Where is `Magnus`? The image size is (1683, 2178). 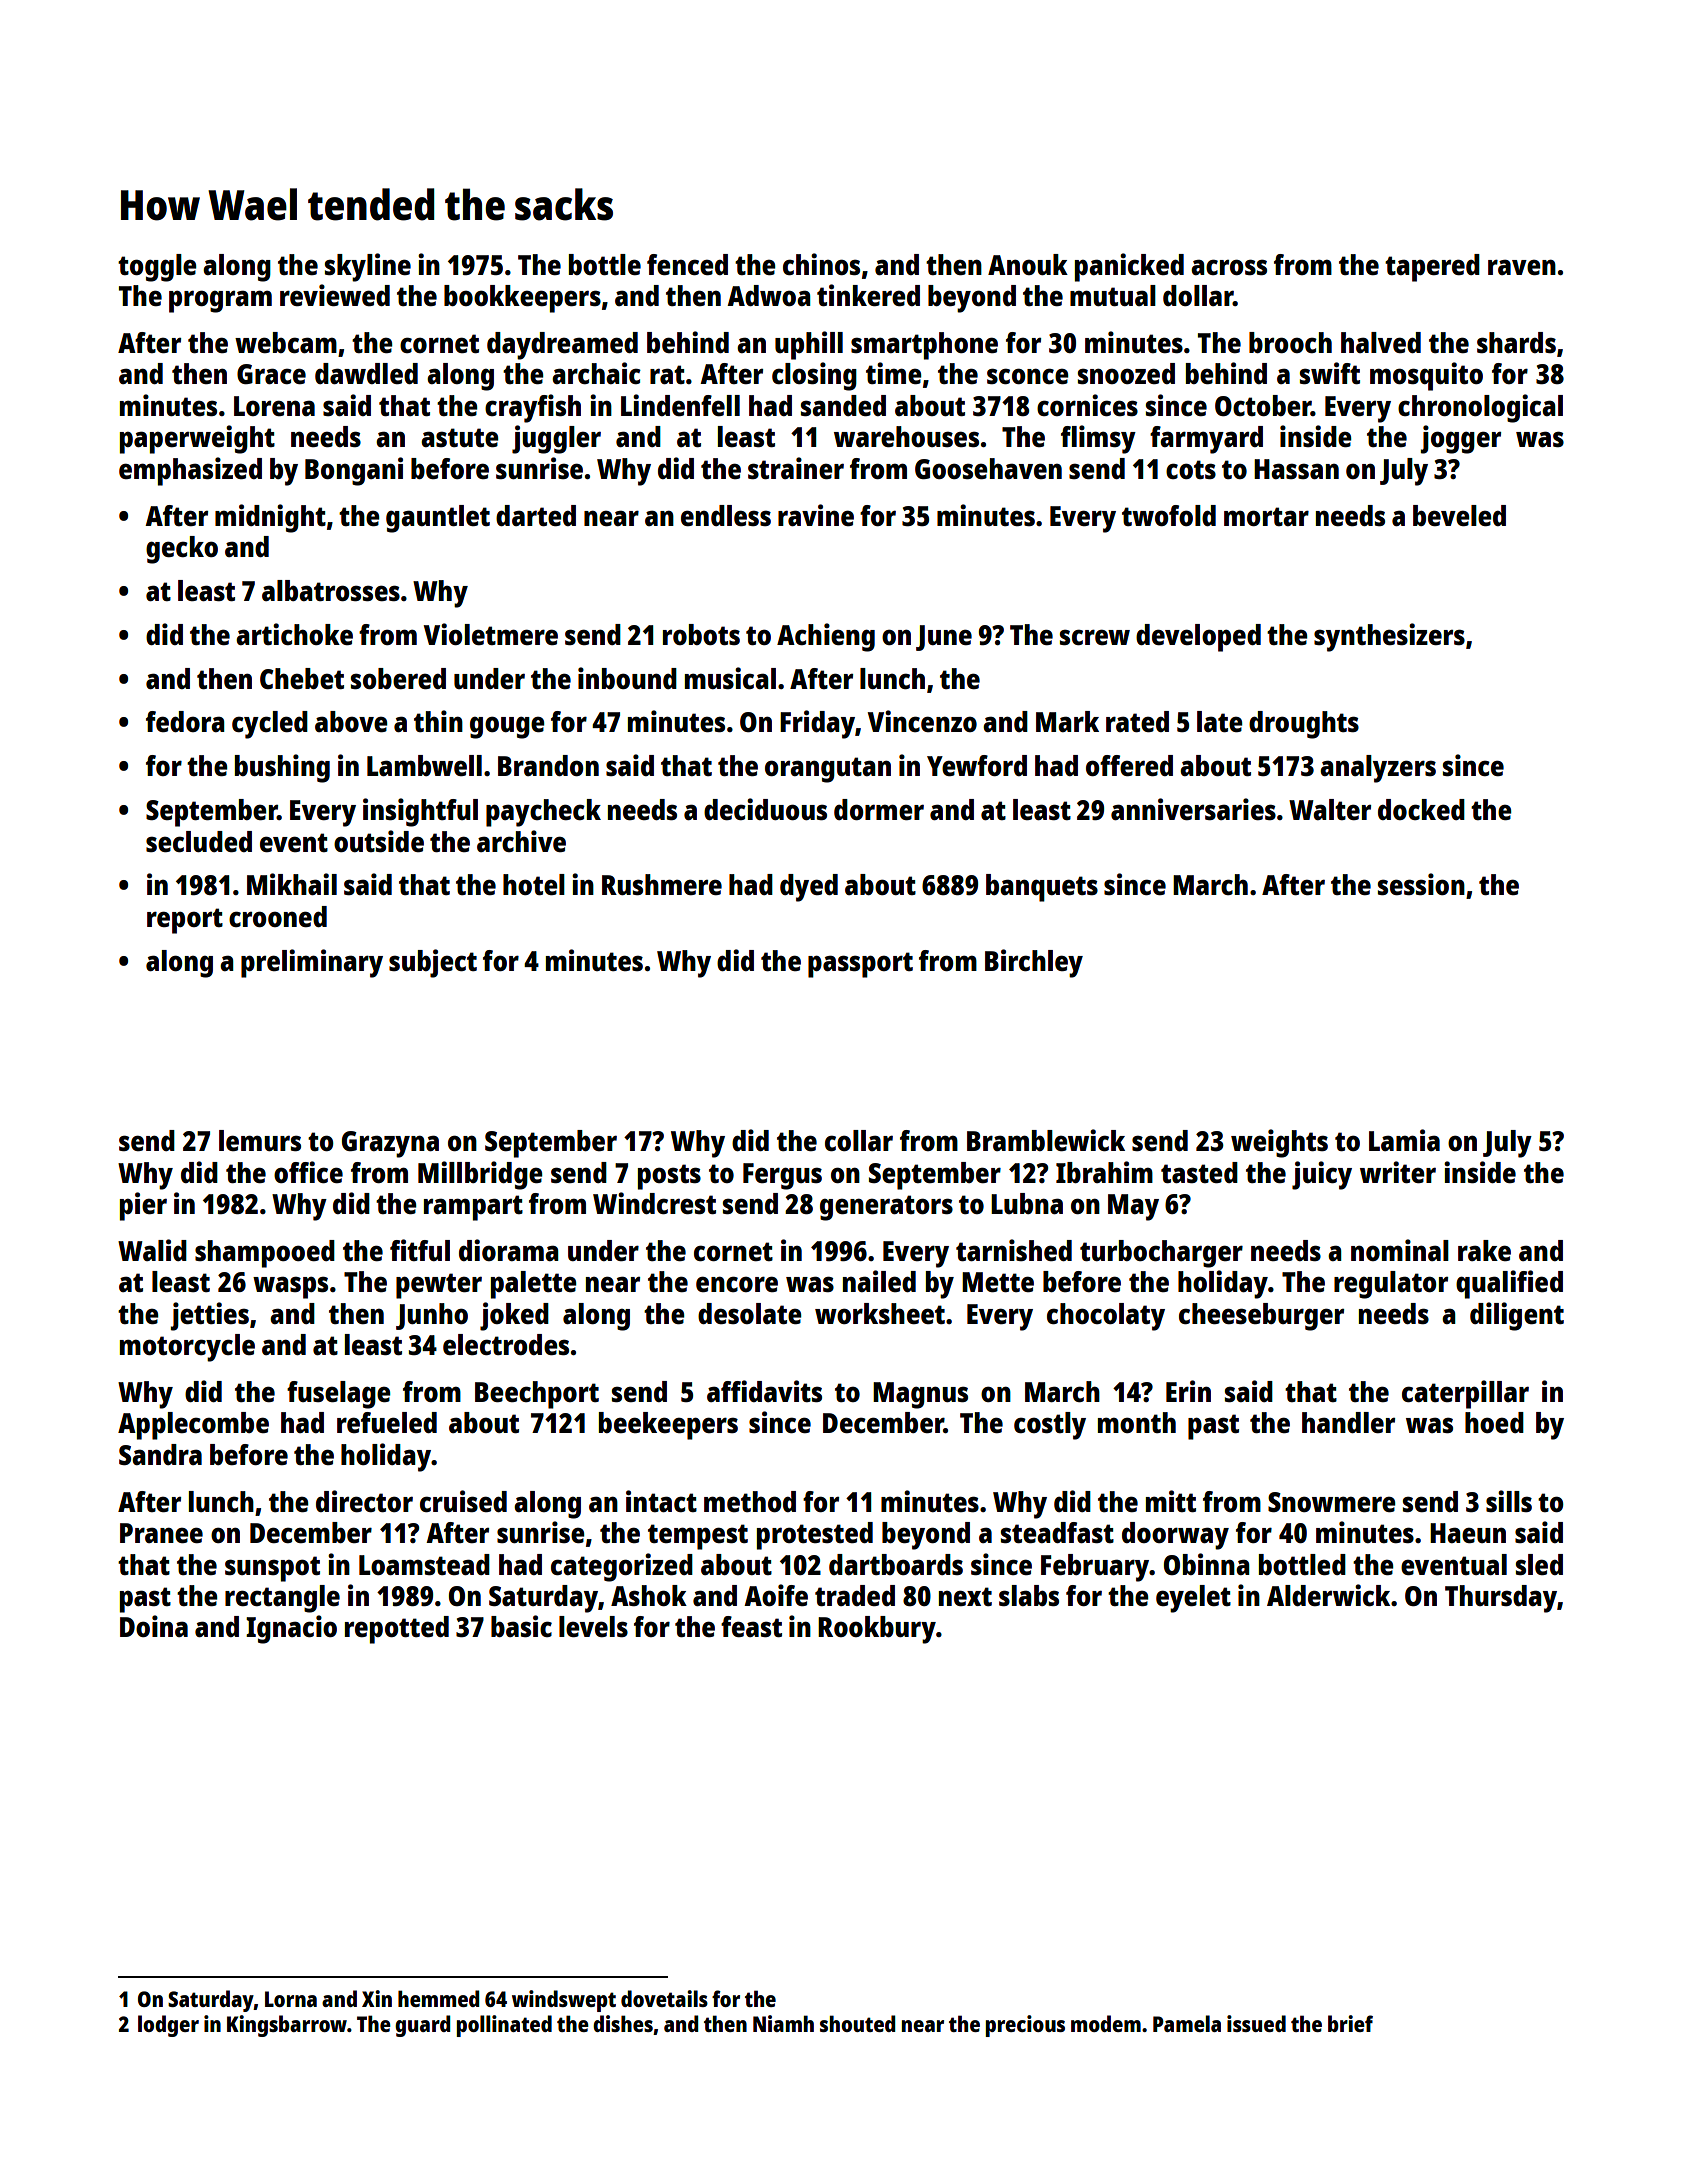
Magnus is located at coordinates (920, 1395).
